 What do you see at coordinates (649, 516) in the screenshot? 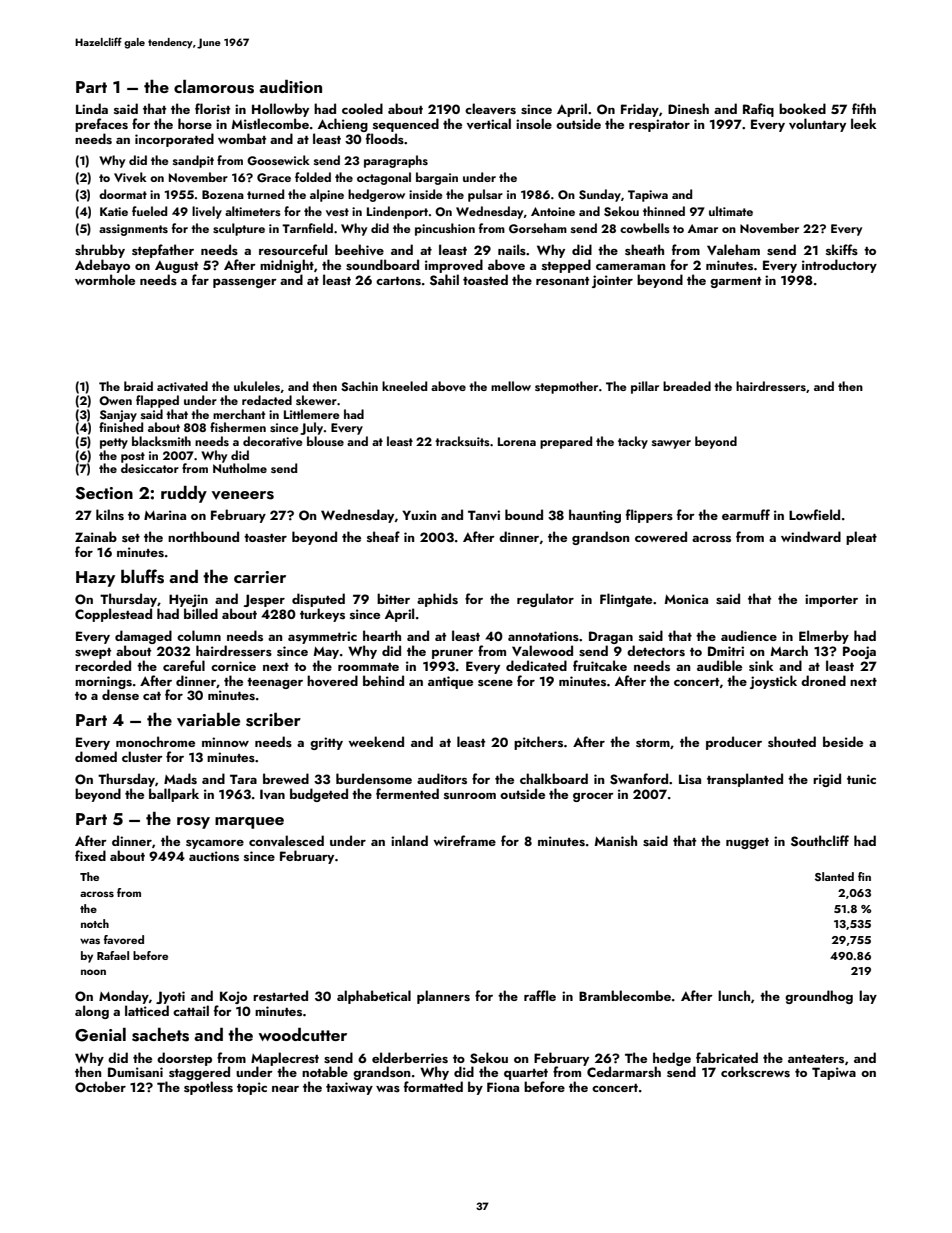
I see `flippers` at bounding box center [649, 516].
